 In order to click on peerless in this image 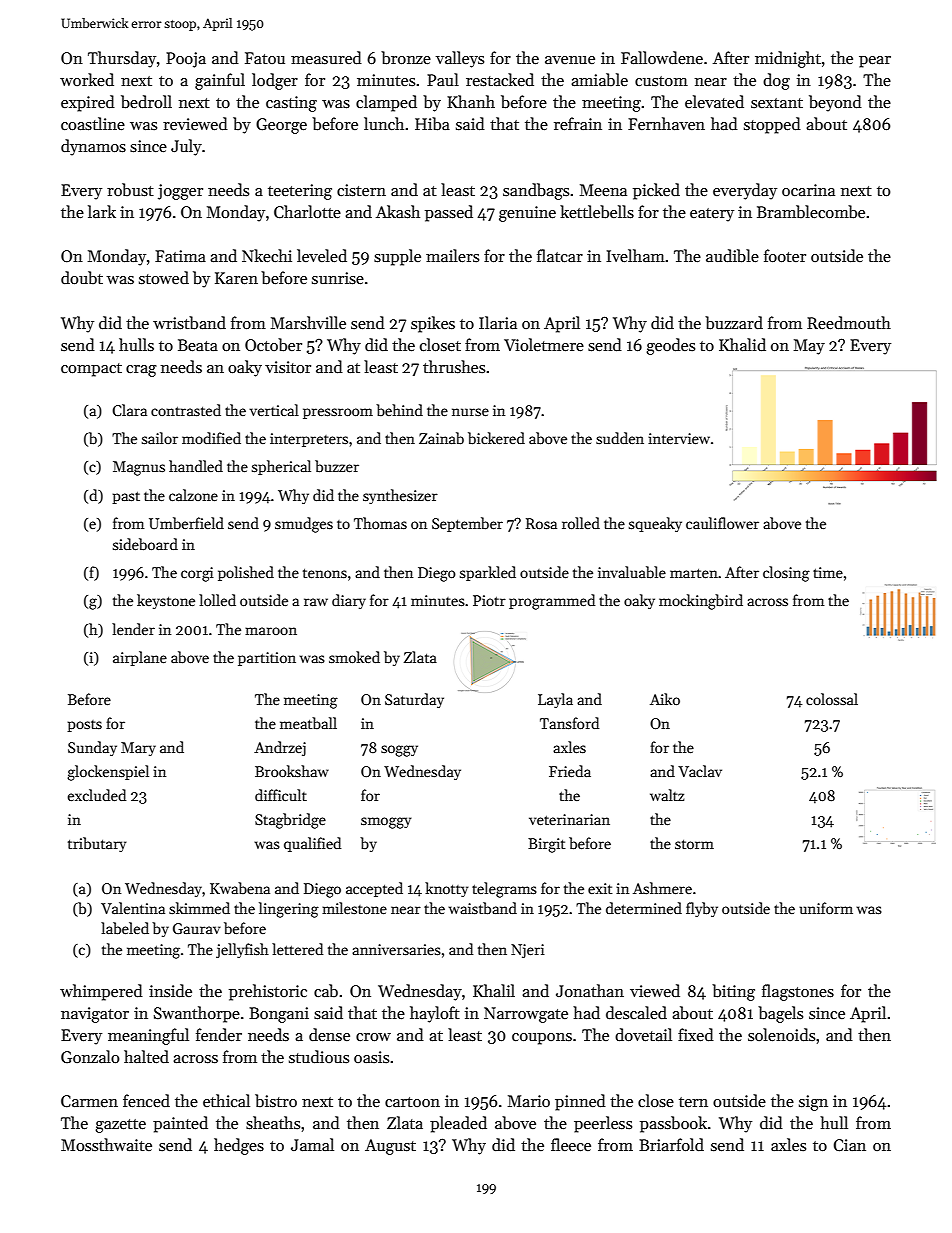, I will do `click(603, 1124)`.
